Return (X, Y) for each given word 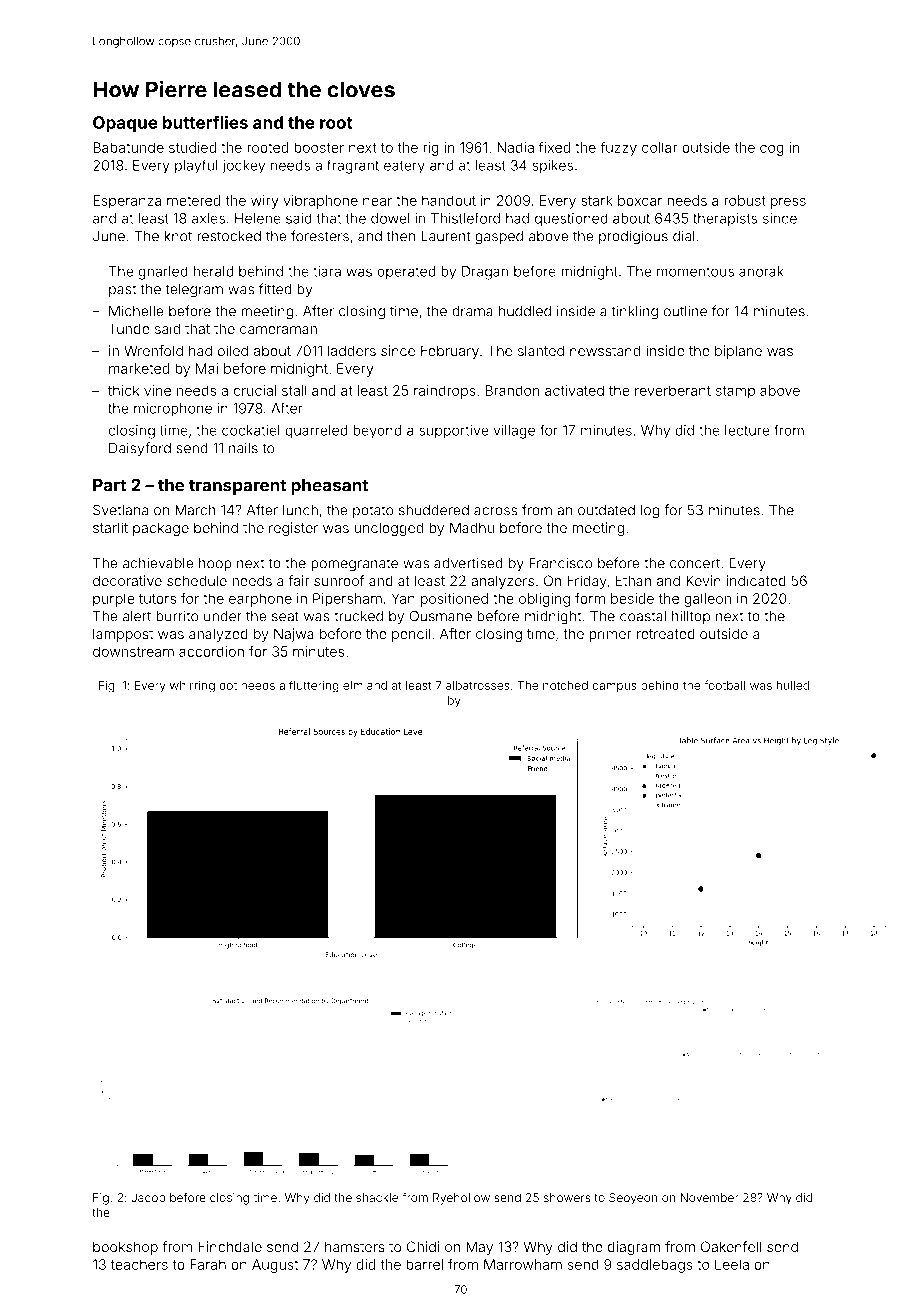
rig (431, 149)
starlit (110, 527)
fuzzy (618, 149)
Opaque (125, 124)
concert (695, 563)
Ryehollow (461, 1199)
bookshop (125, 1248)
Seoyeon (633, 1199)
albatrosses (478, 685)
